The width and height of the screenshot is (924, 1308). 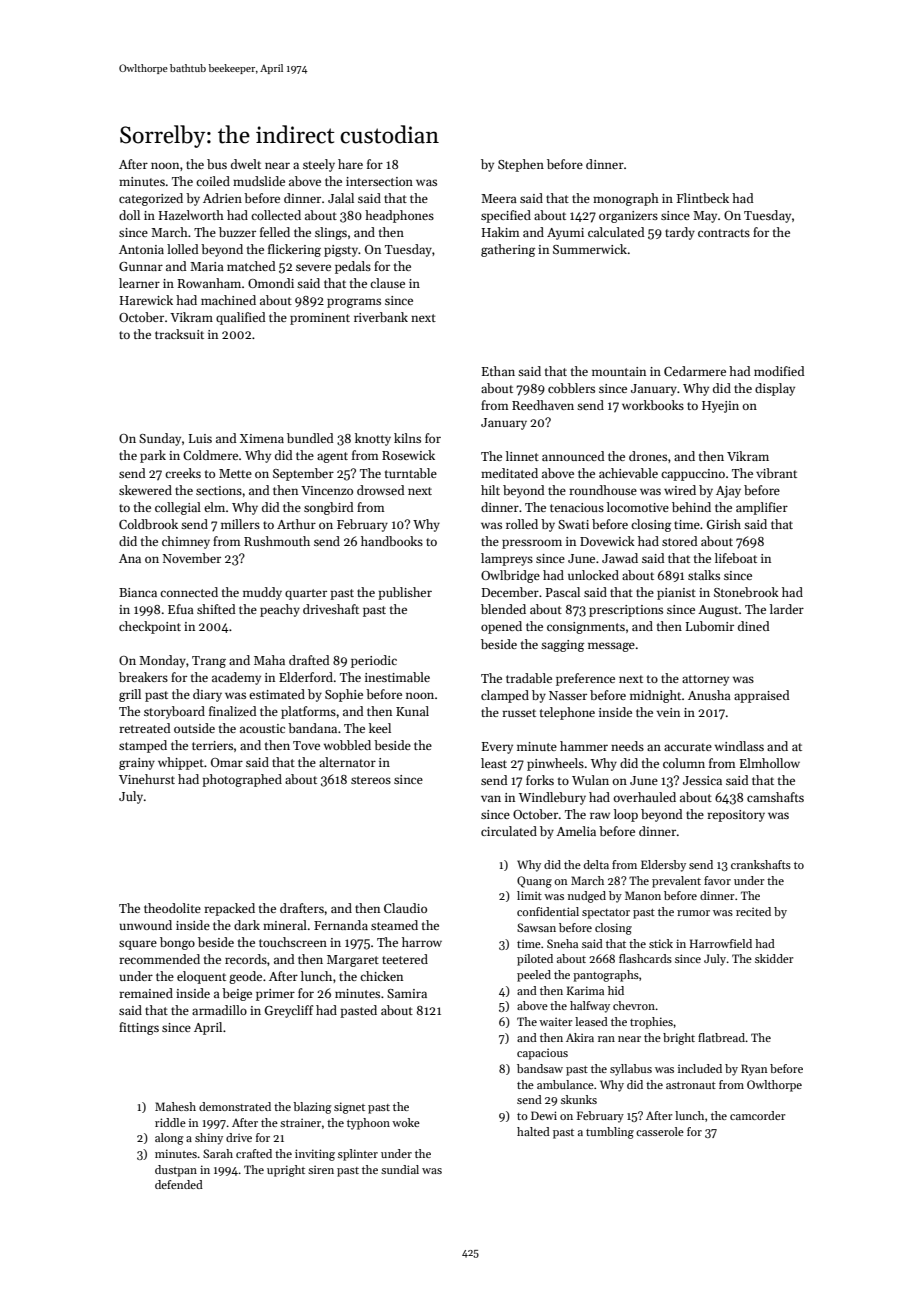 I want to click on defended, so click(x=179, y=1184).
